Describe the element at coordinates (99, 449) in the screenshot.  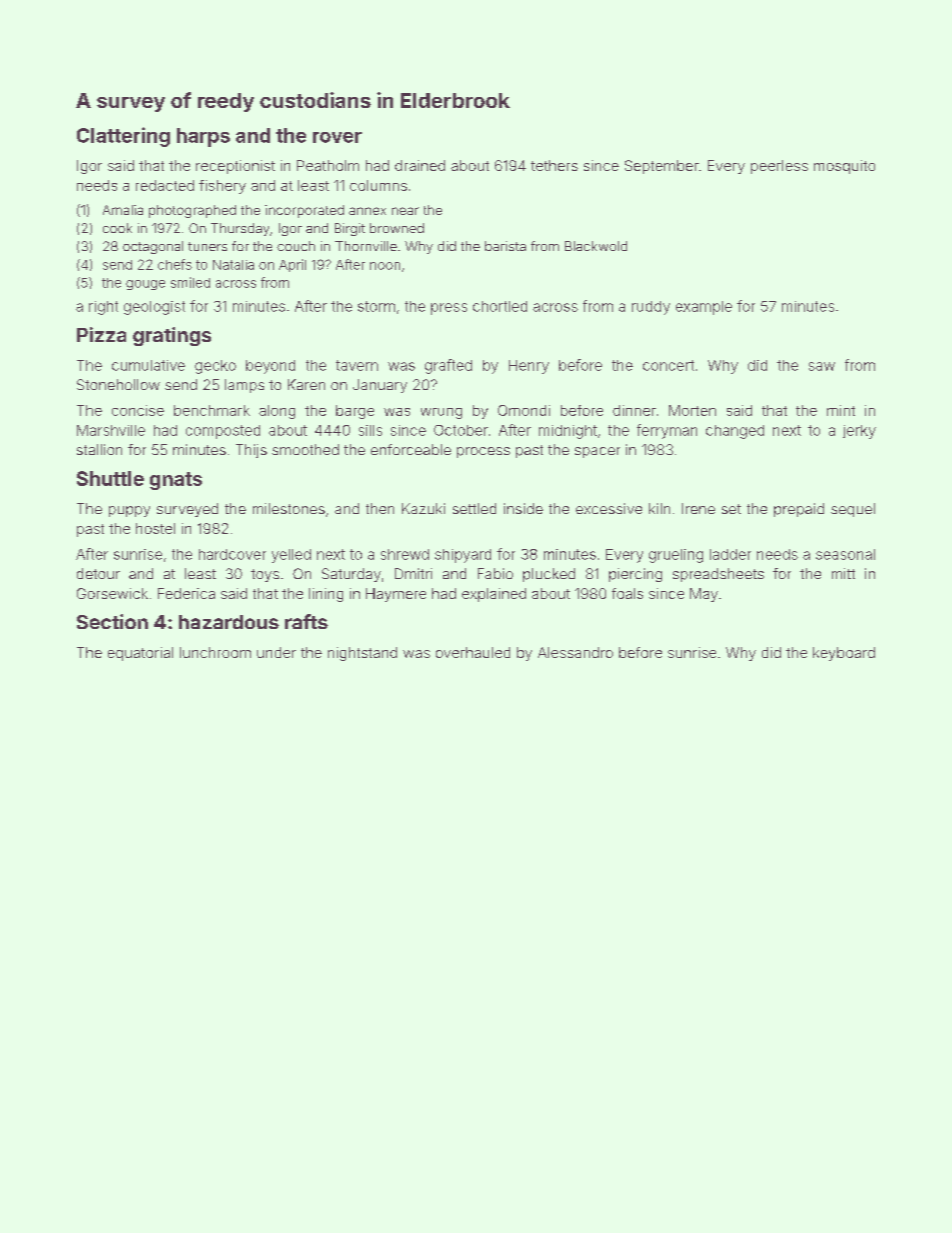
I see `stallion` at that location.
